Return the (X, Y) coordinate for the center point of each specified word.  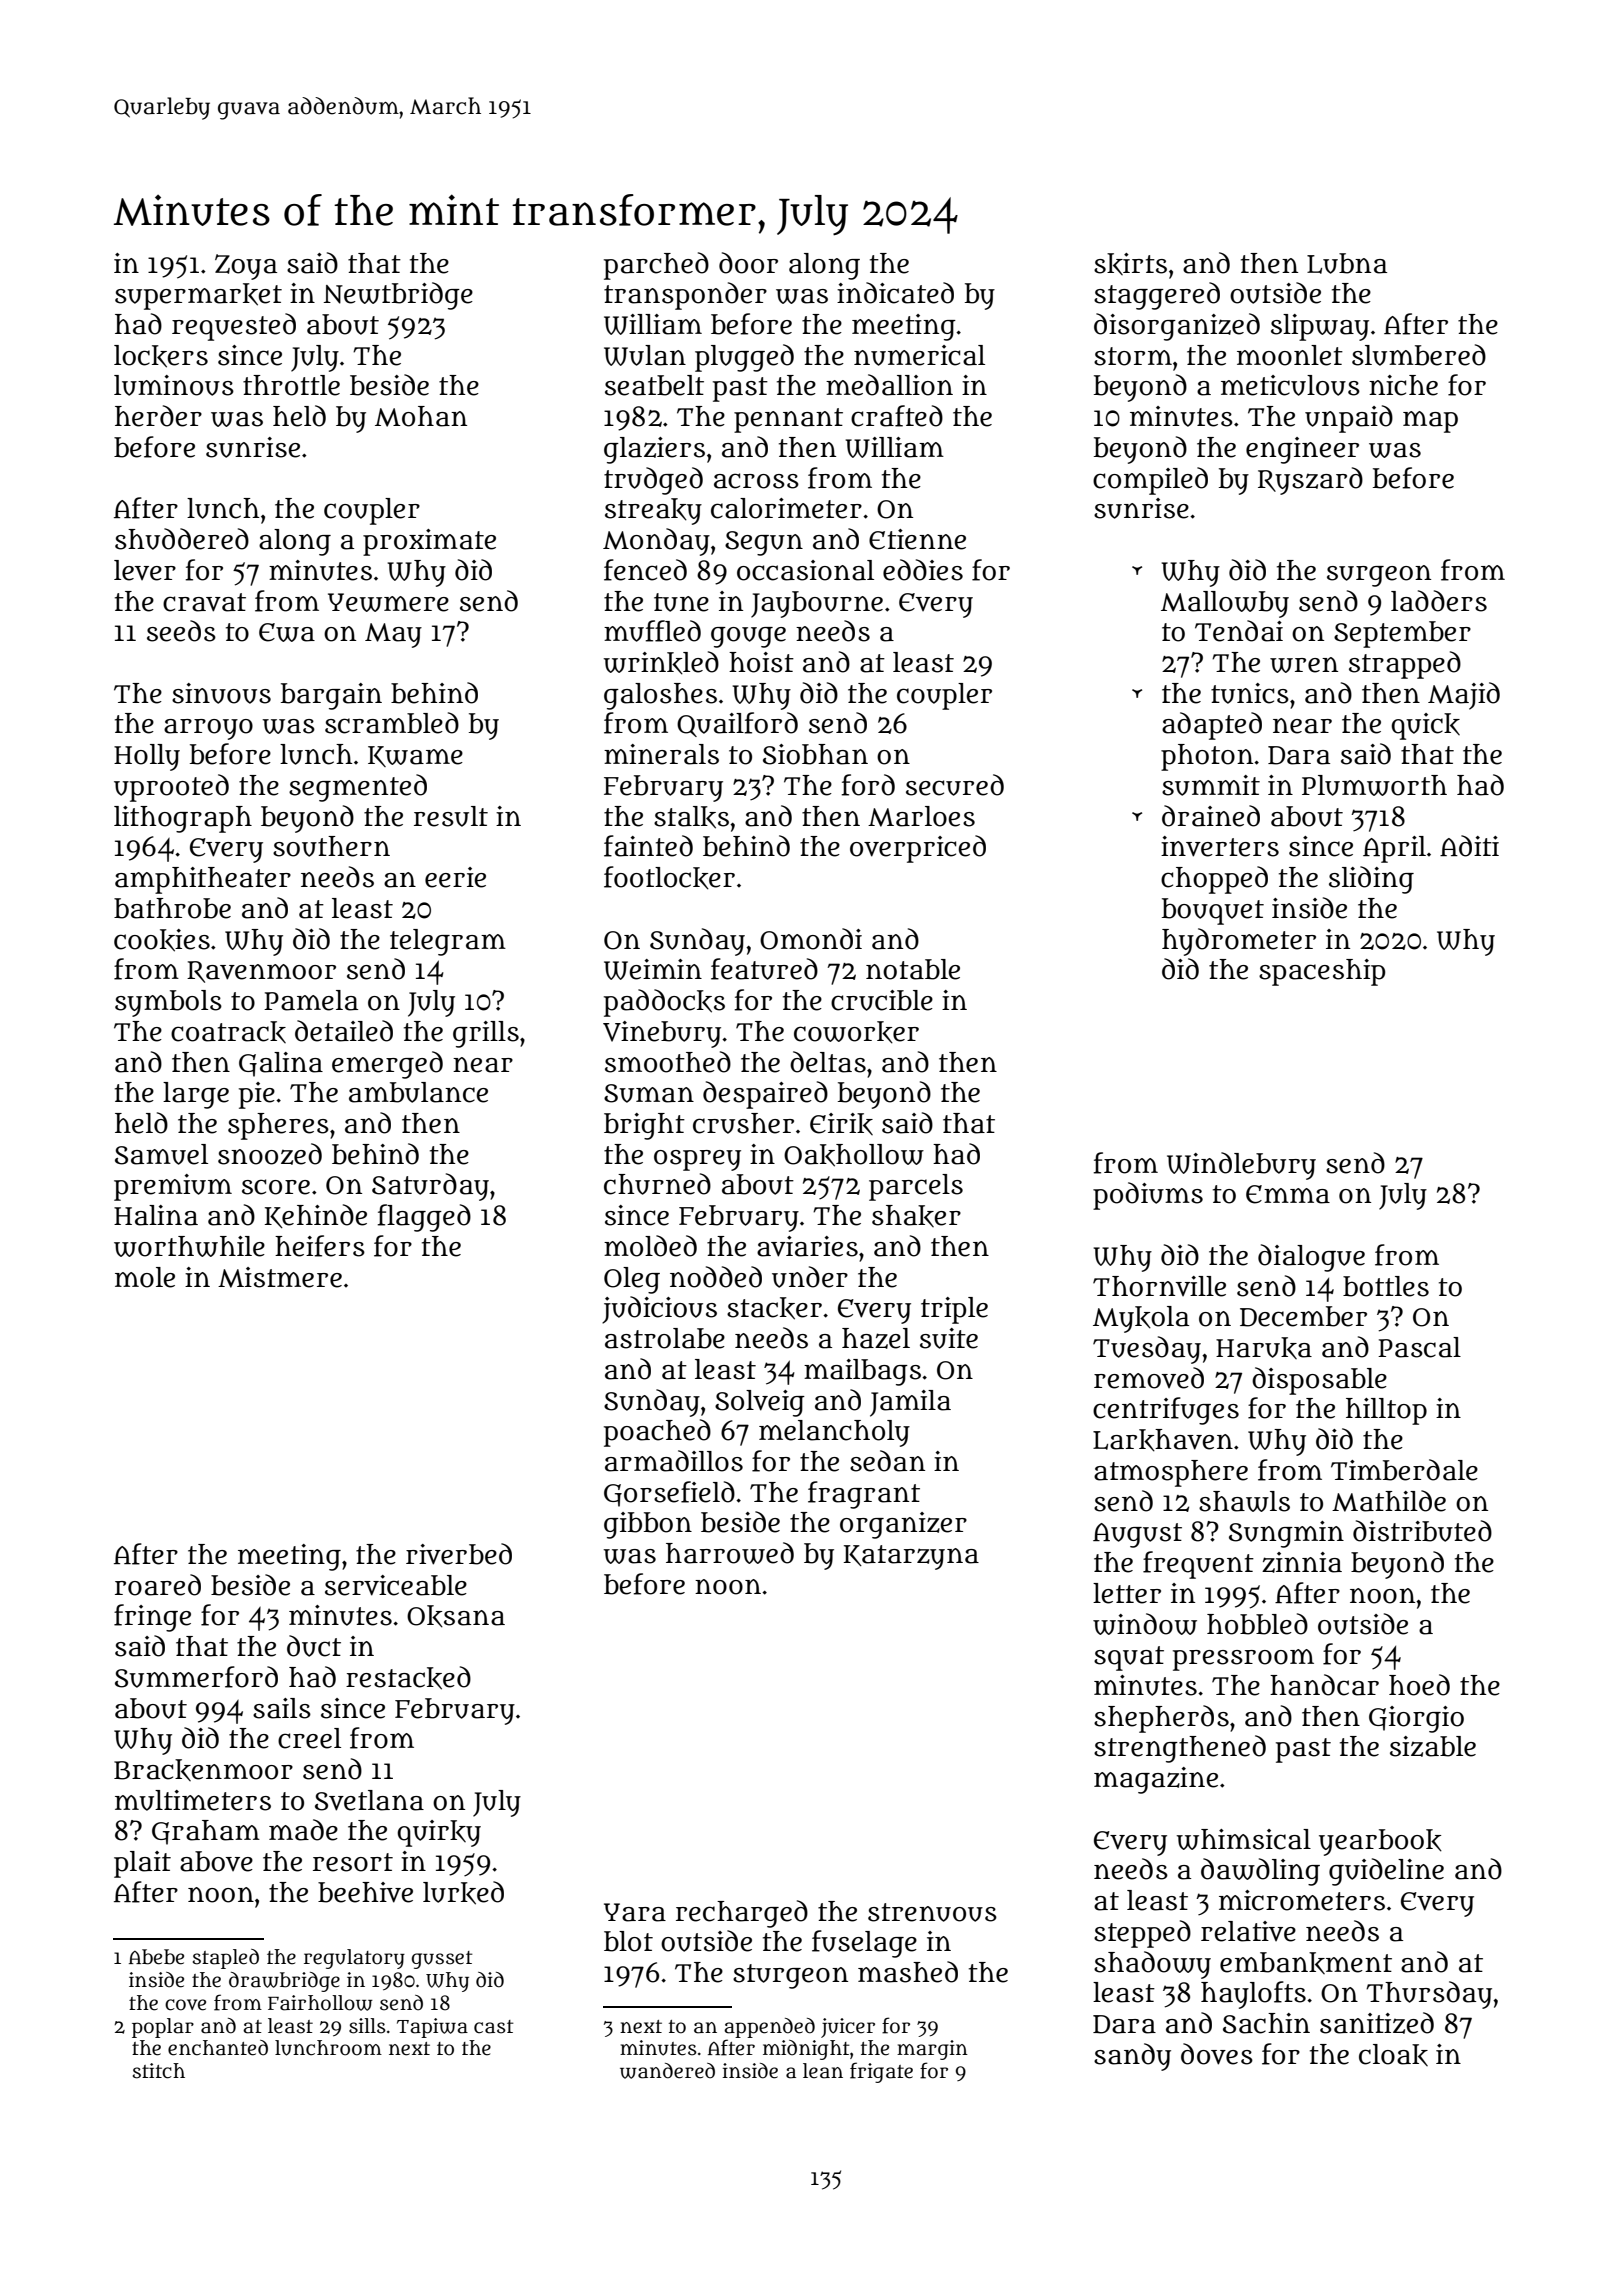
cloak (1393, 2055)
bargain (331, 696)
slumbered (1419, 355)
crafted (897, 416)
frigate (881, 2072)
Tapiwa (432, 2028)
